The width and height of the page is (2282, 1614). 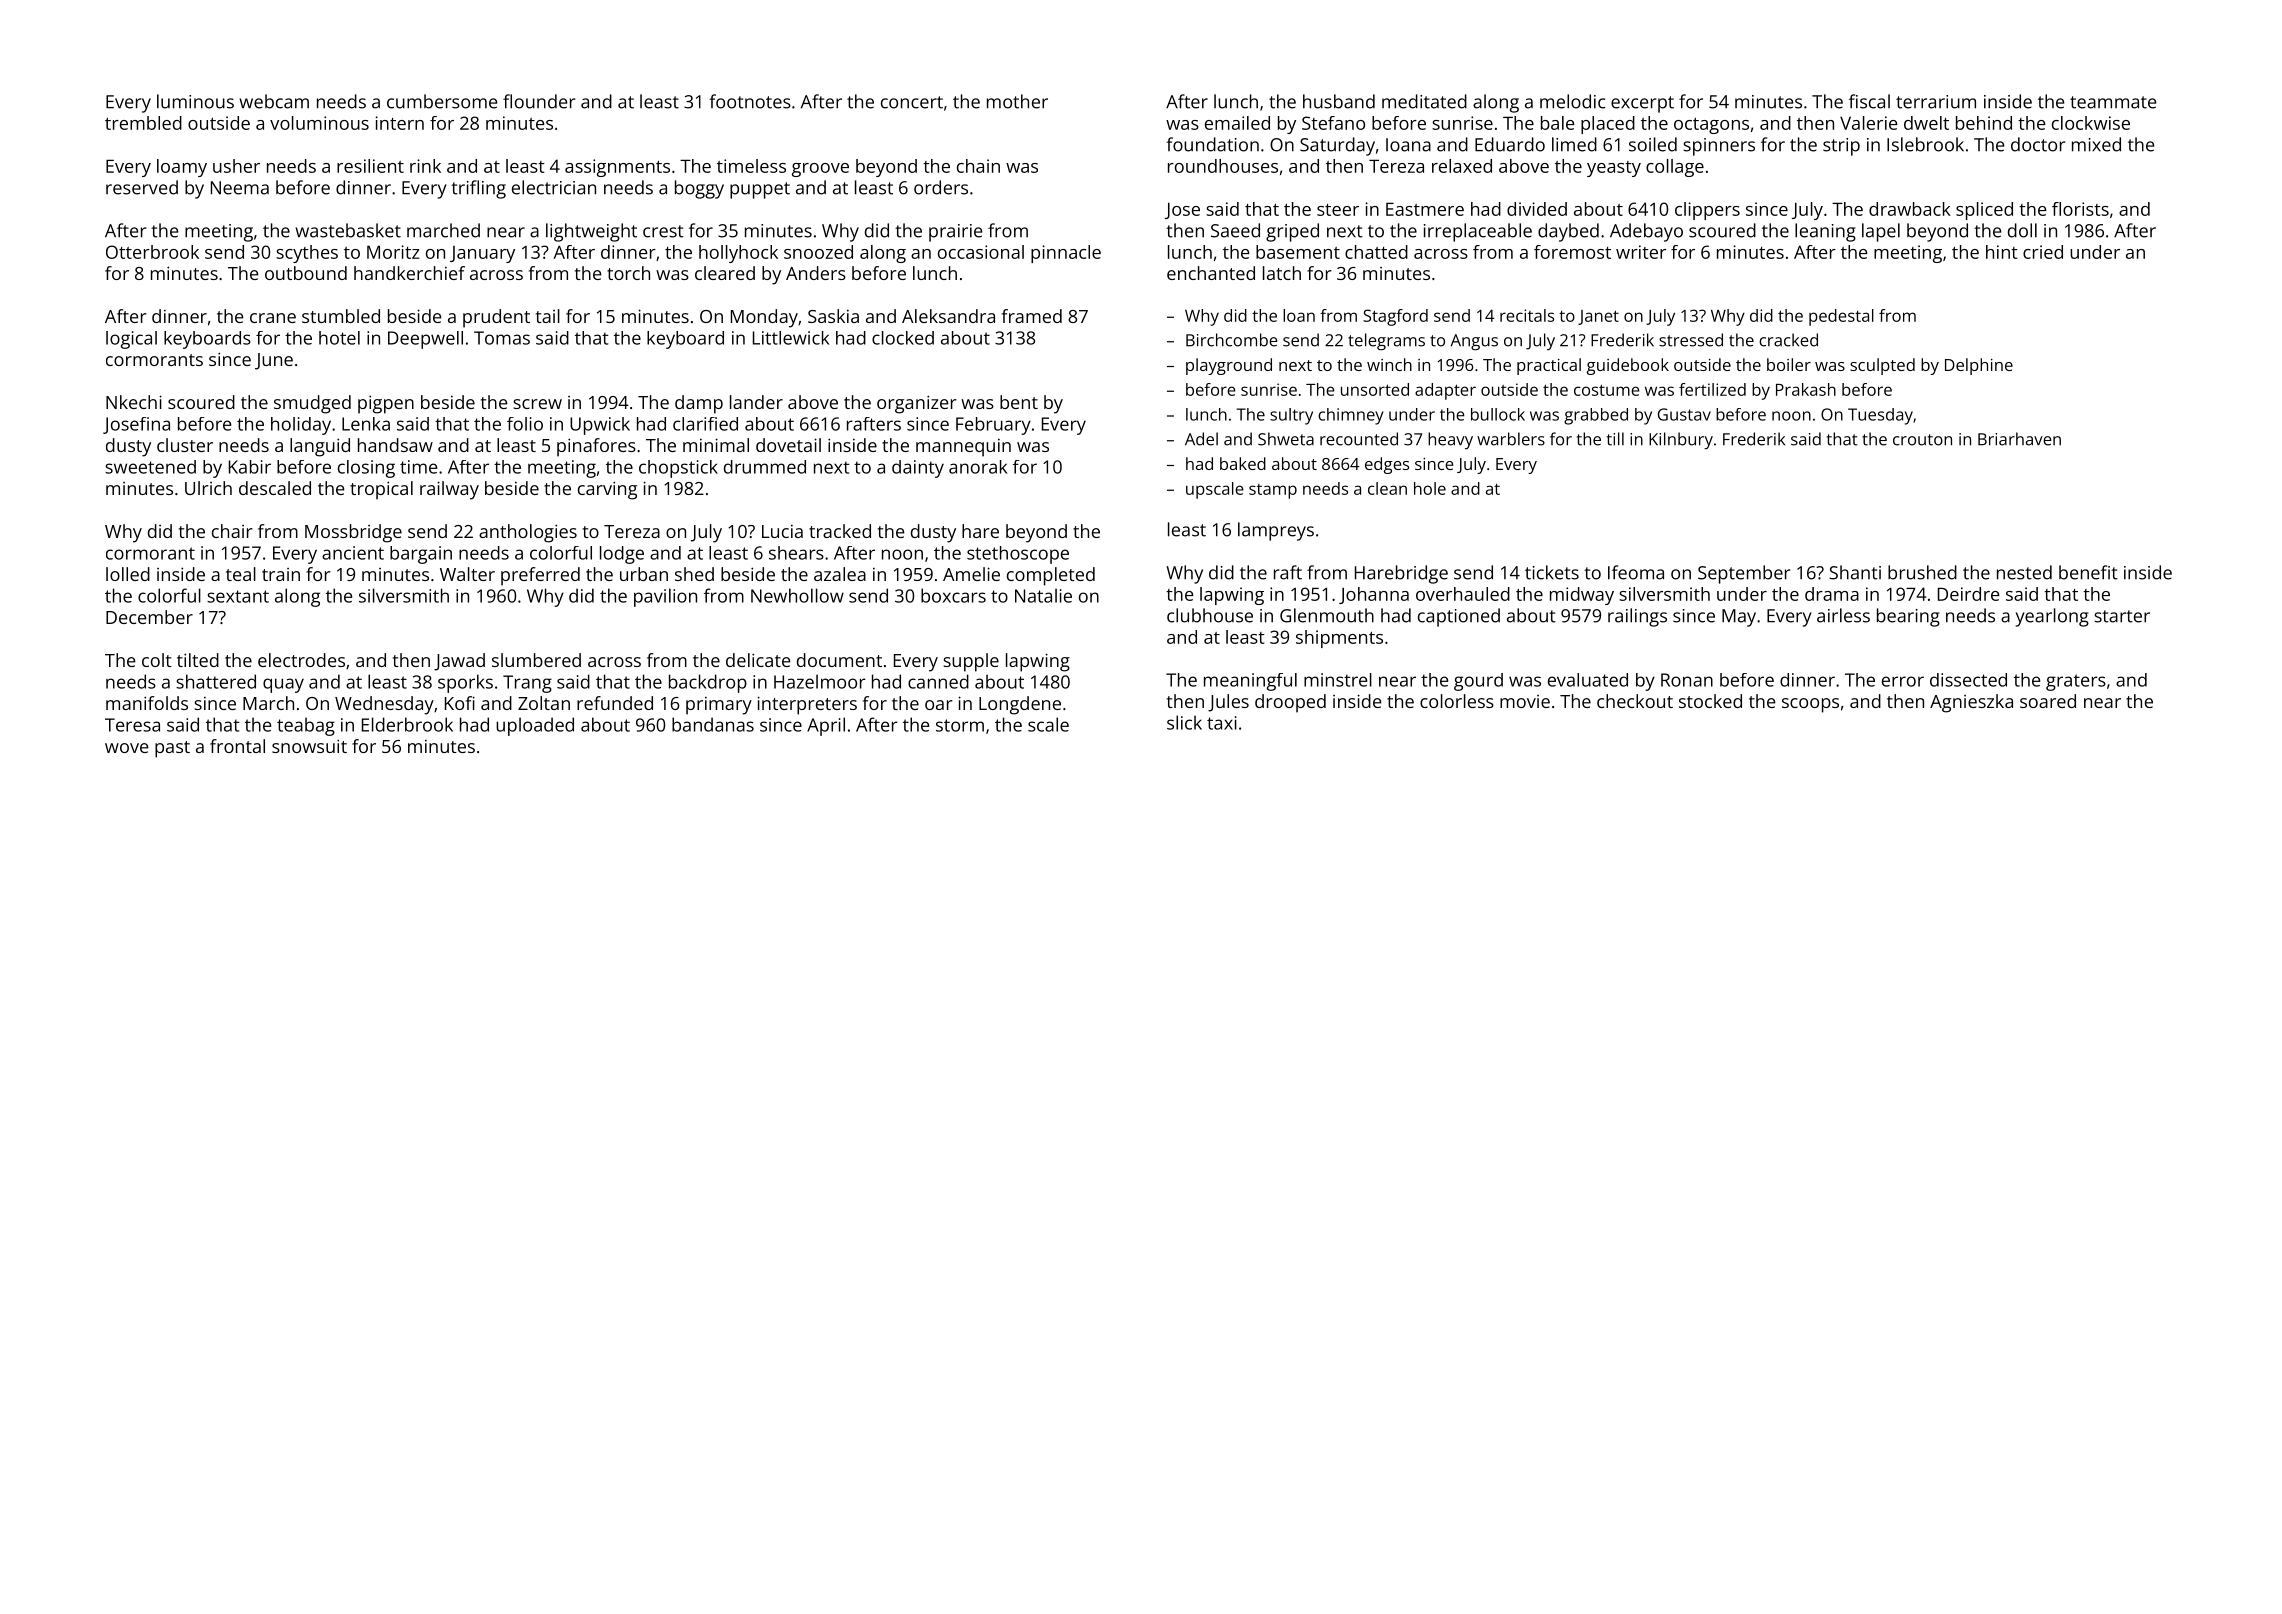 I want to click on loan, so click(x=1299, y=315).
